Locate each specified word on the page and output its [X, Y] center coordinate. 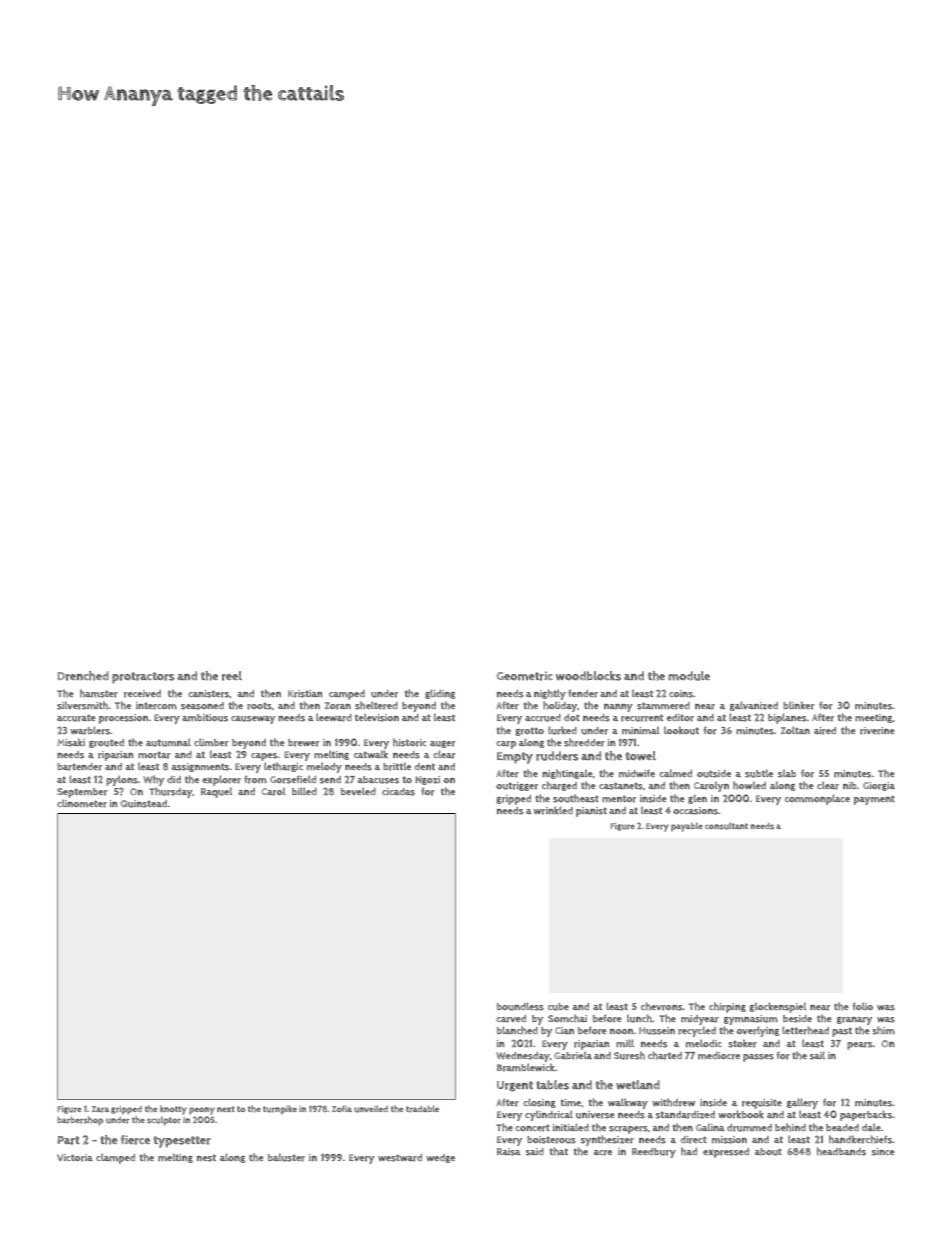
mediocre [719, 1056]
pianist [591, 812]
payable [687, 827]
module [689, 676]
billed [304, 791]
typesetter [182, 1142]
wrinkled [553, 810]
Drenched [83, 676]
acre [603, 1153]
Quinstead [143, 804]
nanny [618, 708]
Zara [100, 1109]
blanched [517, 1030]
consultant [726, 826]
